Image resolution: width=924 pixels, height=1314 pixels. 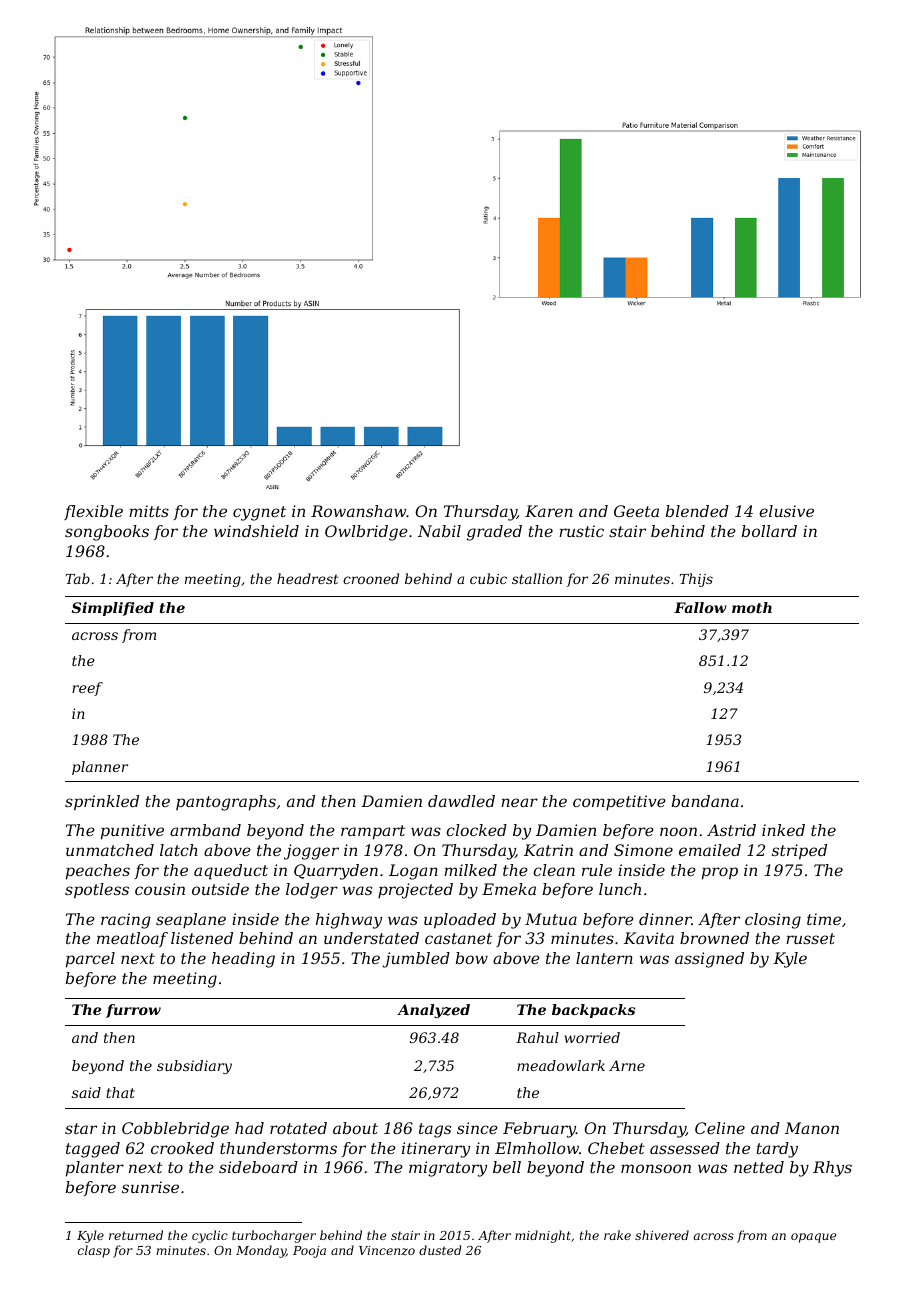 I want to click on assigned, so click(x=709, y=960).
